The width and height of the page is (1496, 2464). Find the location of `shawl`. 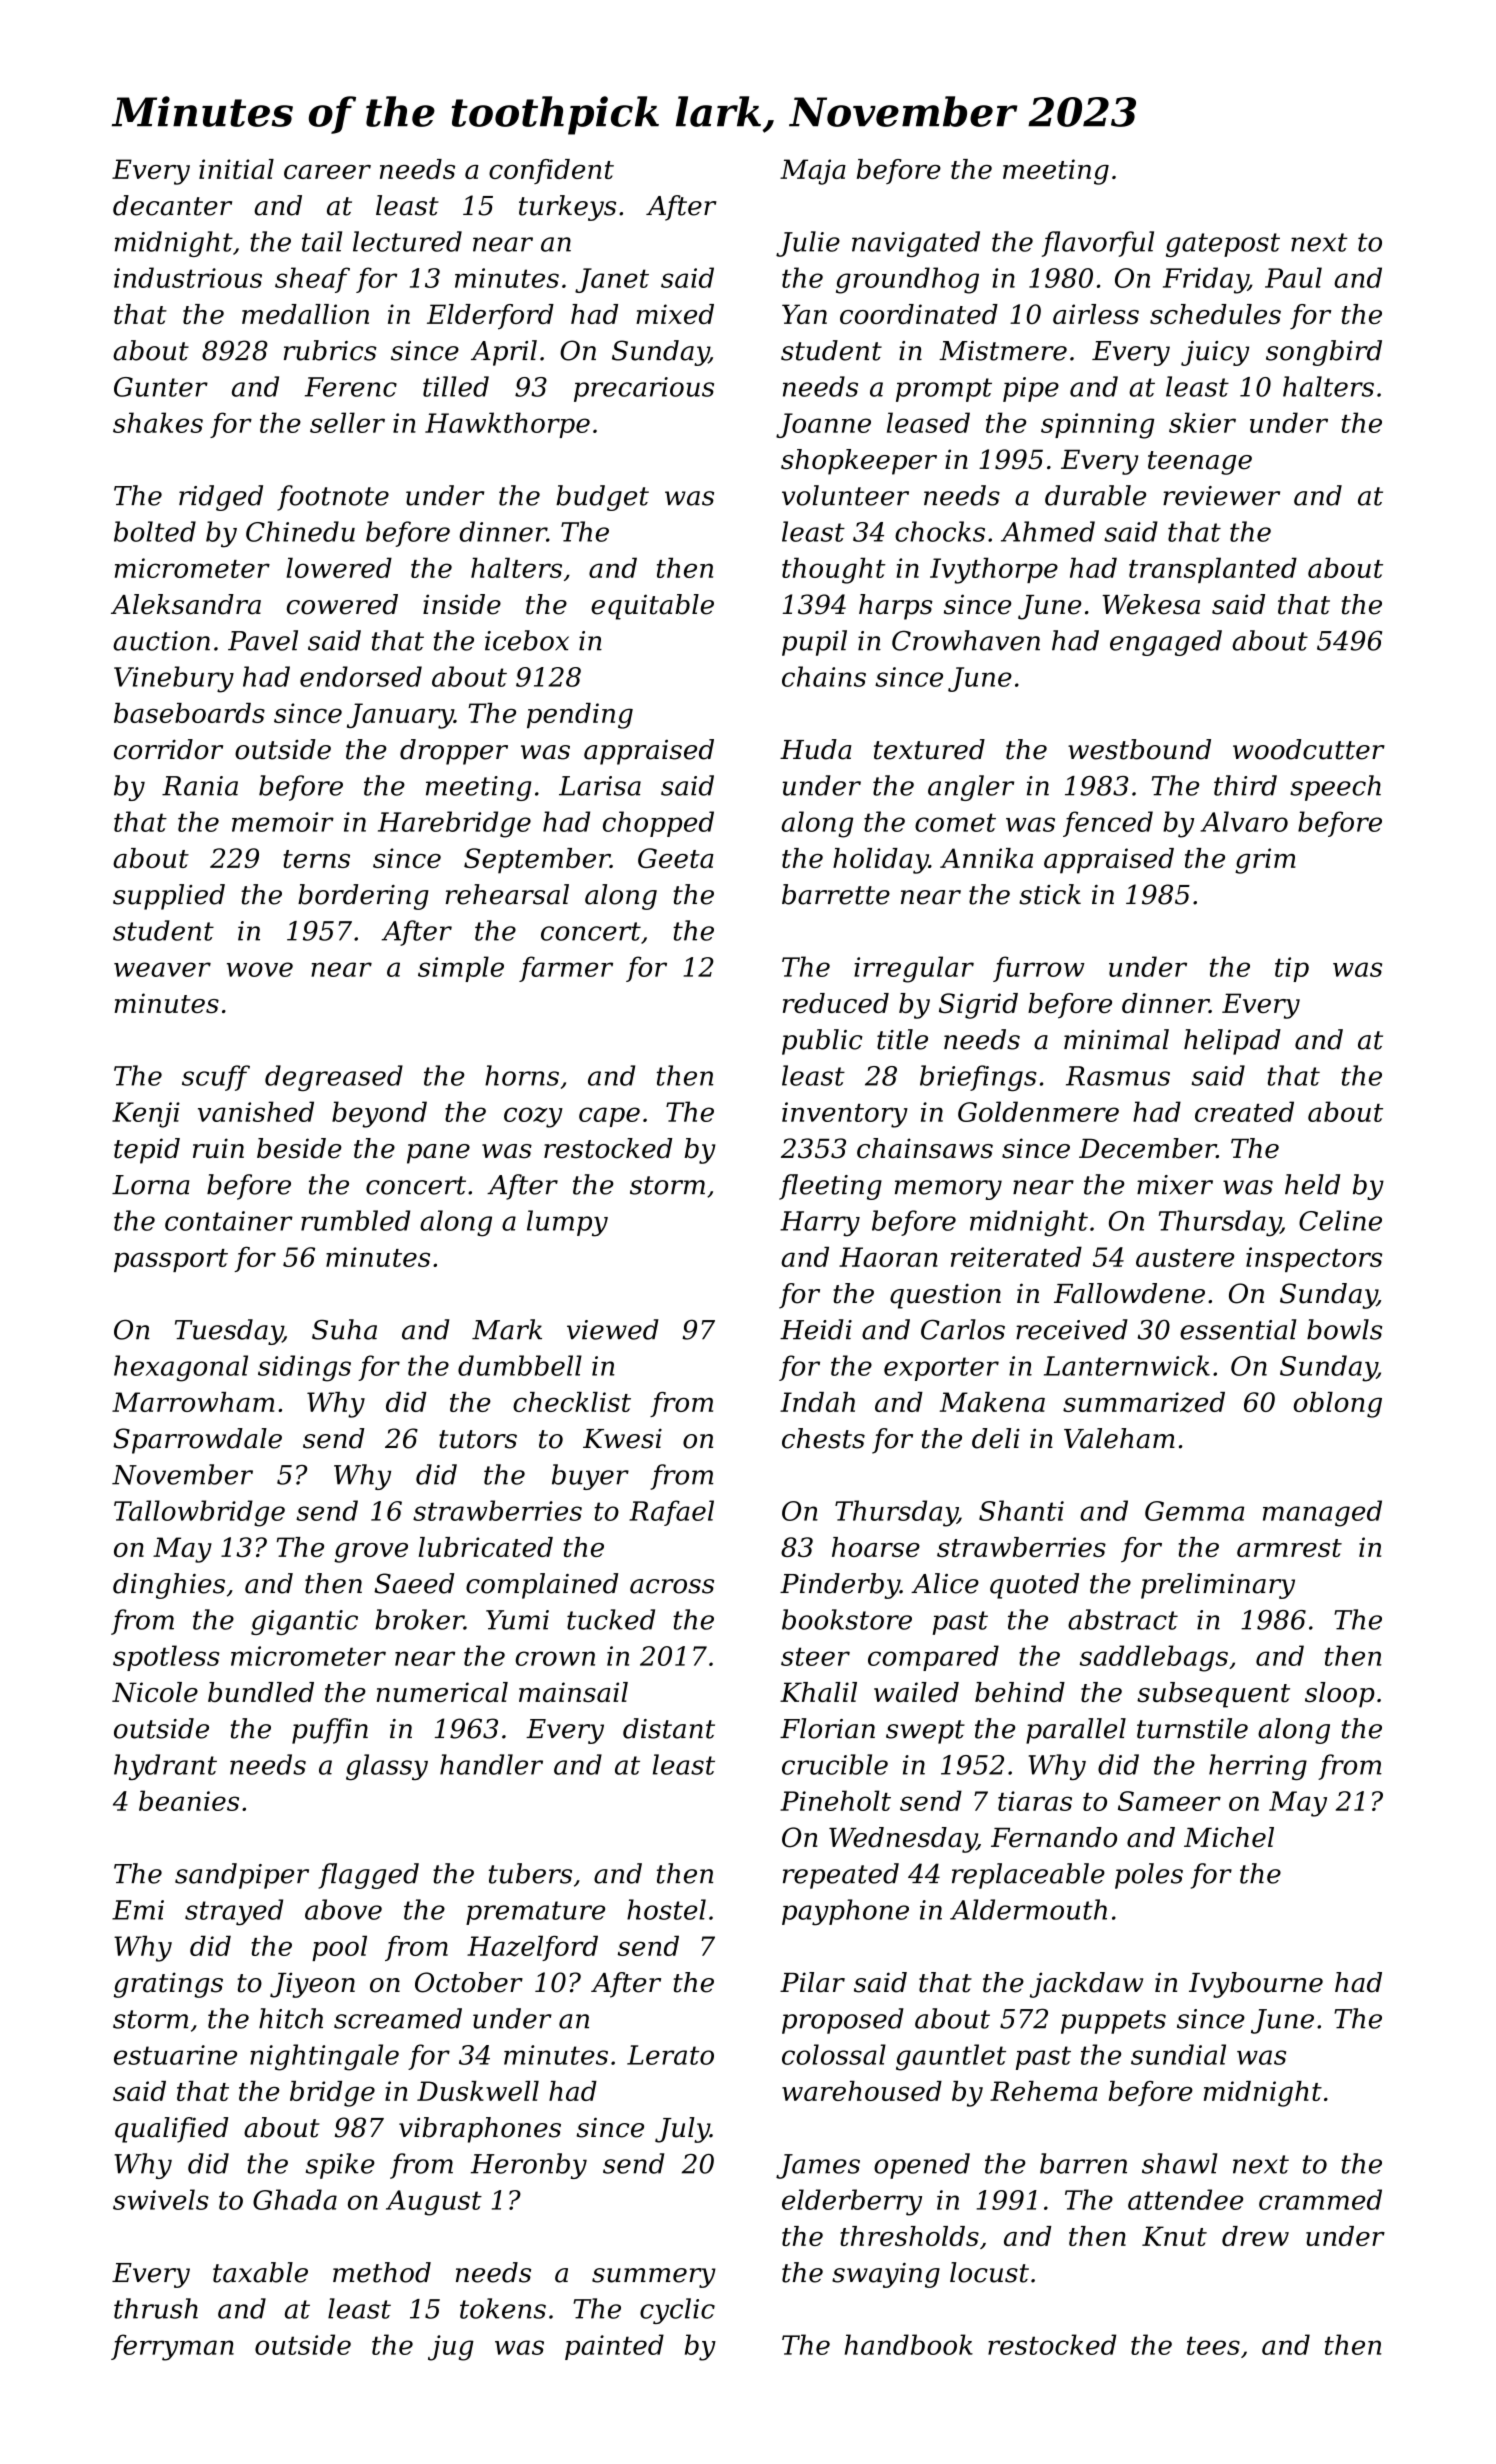

shawl is located at coordinates (1179, 2163).
